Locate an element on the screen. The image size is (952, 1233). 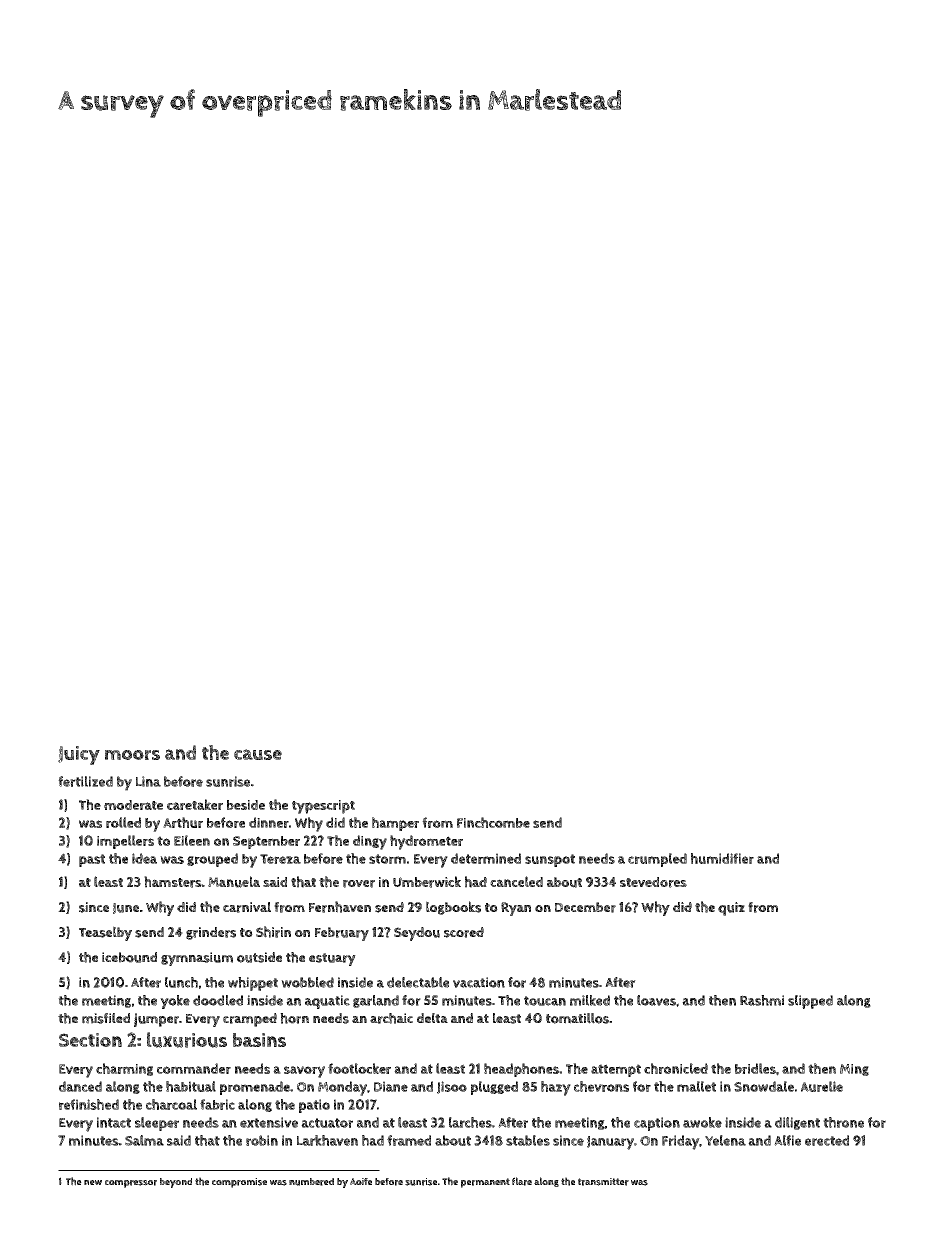
Jisoo is located at coordinates (452, 1087).
